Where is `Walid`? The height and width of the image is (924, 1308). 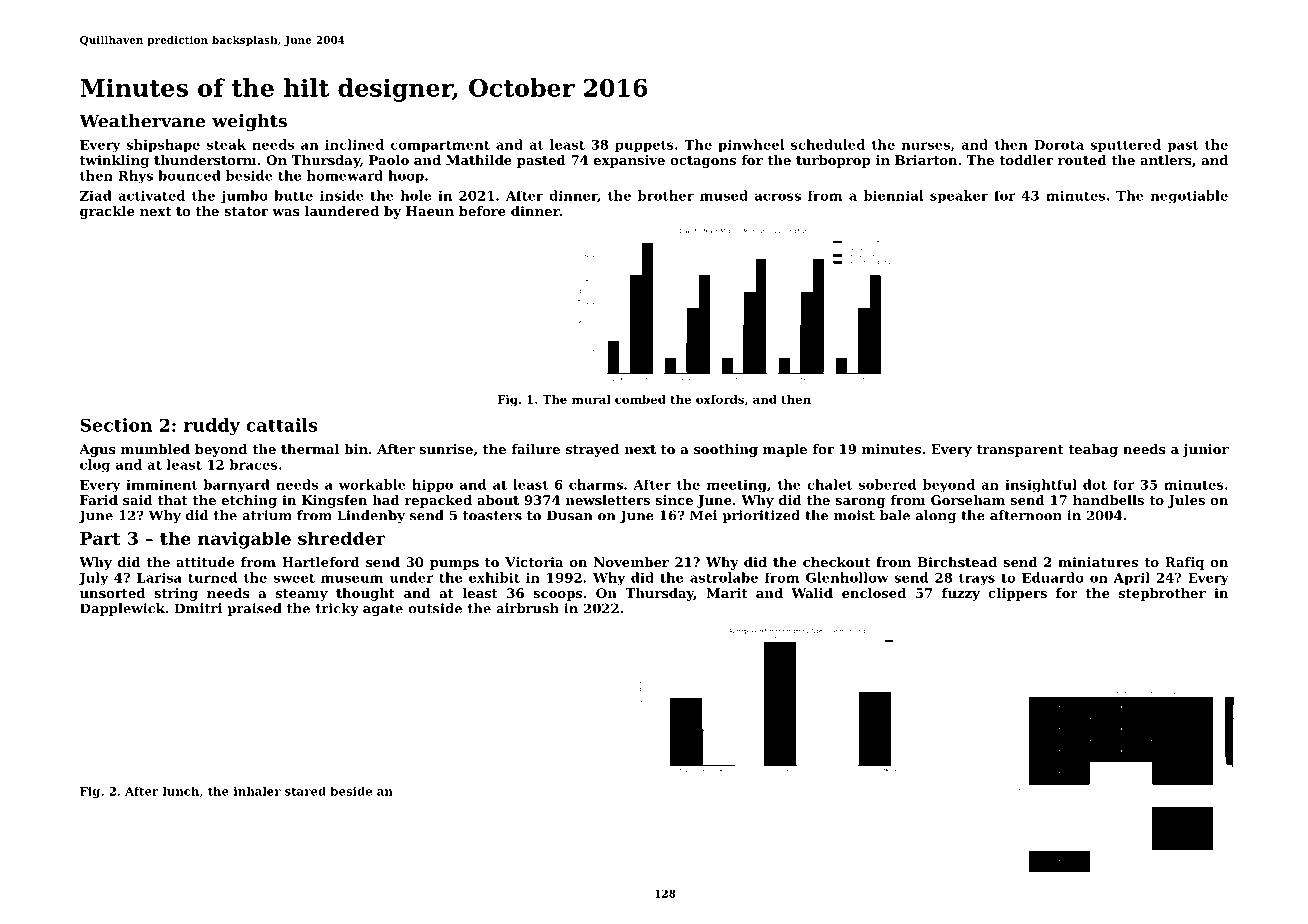 Walid is located at coordinates (812, 593).
